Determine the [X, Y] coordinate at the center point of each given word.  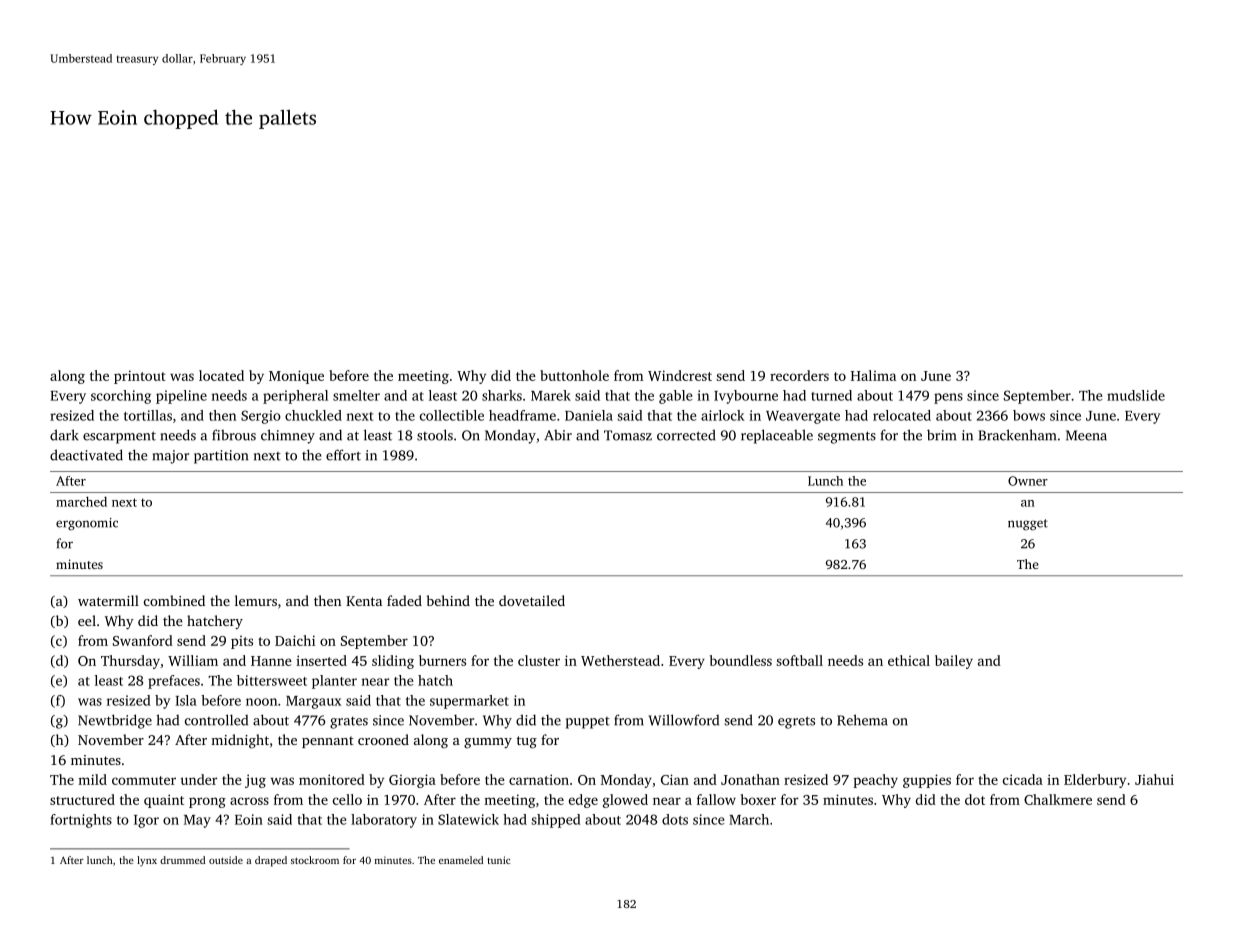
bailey [954, 662]
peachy [875, 781]
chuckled [313, 415]
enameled [461, 860]
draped [271, 861]
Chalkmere [1058, 799]
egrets [796, 722]
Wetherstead [620, 660]
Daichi [295, 640]
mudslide [1136, 395]
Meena [1086, 435]
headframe [522, 415]
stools [435, 435]
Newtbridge [115, 721]
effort [343, 455]
